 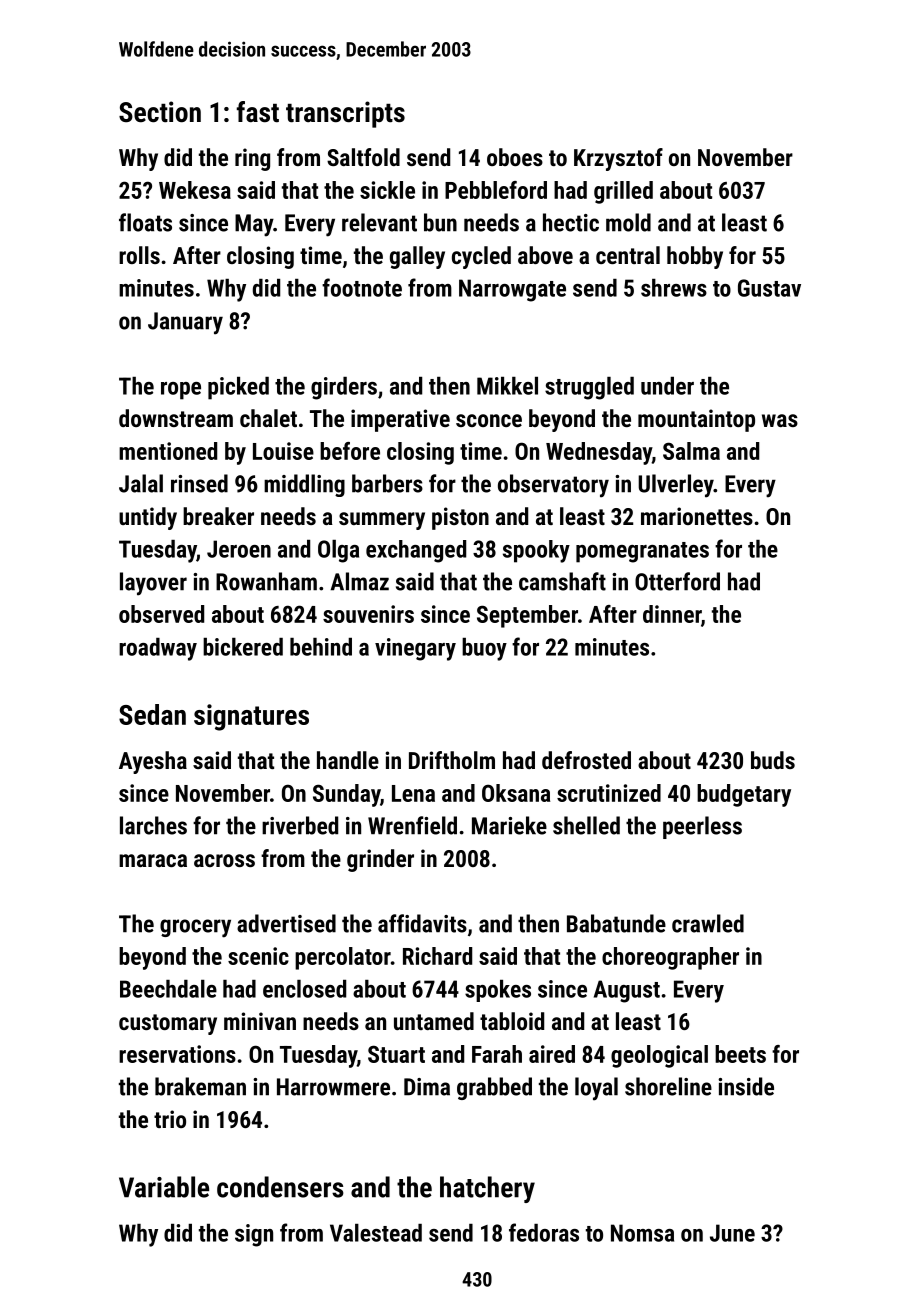 I want to click on handle, so click(x=348, y=760).
